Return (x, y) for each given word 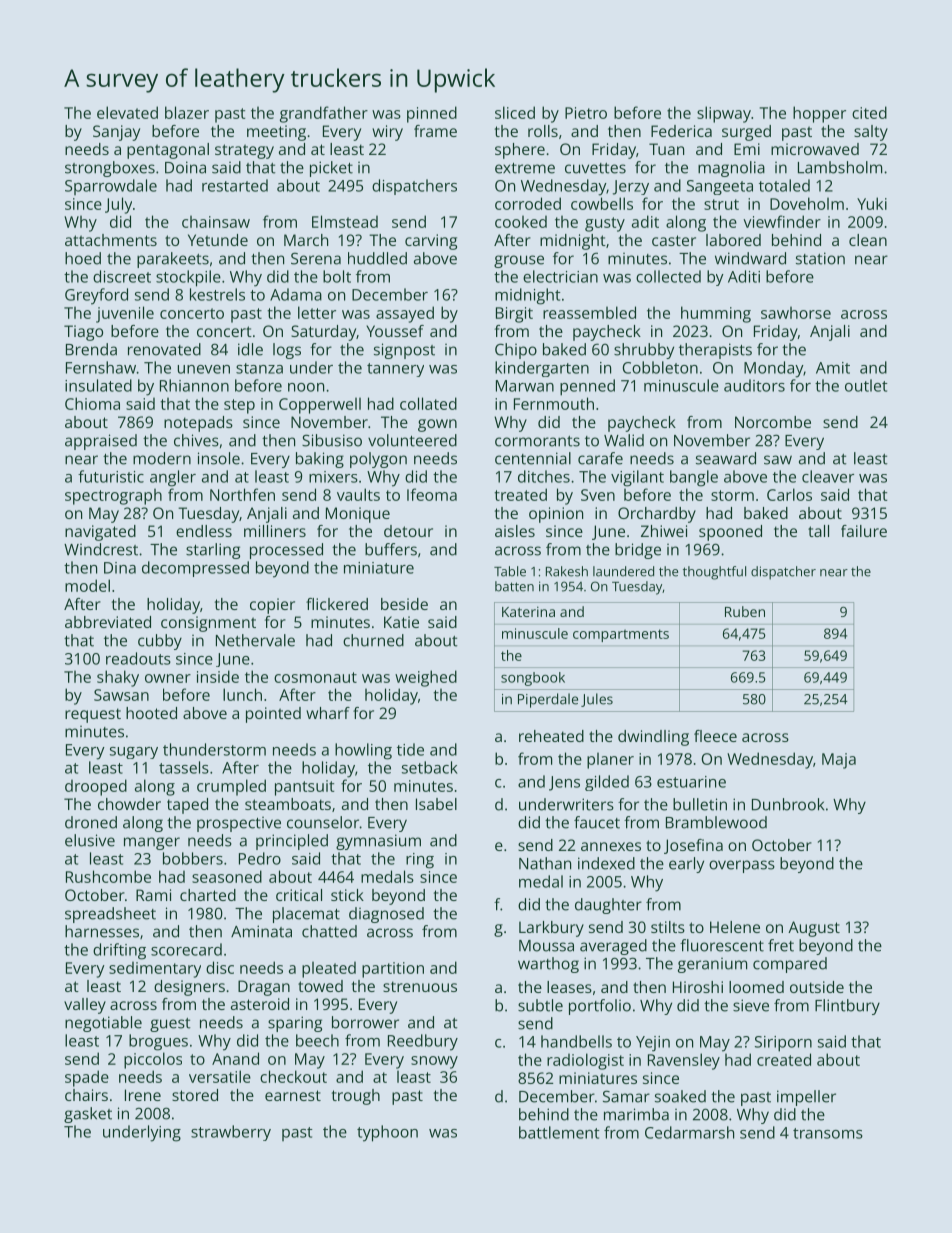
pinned (432, 114)
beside (404, 604)
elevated (127, 112)
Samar (626, 1096)
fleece (715, 736)
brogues (158, 1042)
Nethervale (255, 640)
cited (869, 112)
